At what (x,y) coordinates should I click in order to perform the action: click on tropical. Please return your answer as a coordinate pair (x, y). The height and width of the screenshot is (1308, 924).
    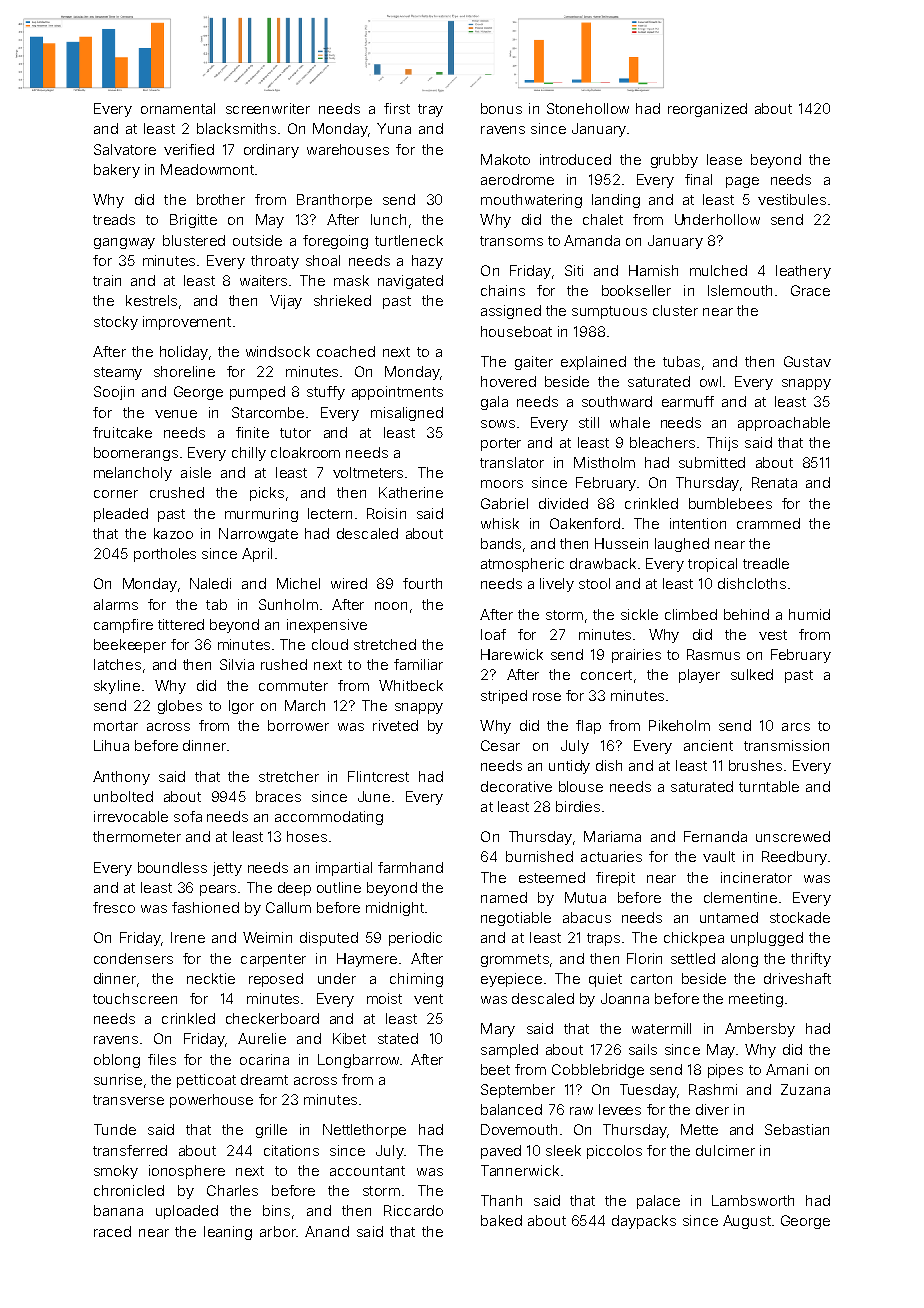
    Looking at the image, I should click on (712, 565).
